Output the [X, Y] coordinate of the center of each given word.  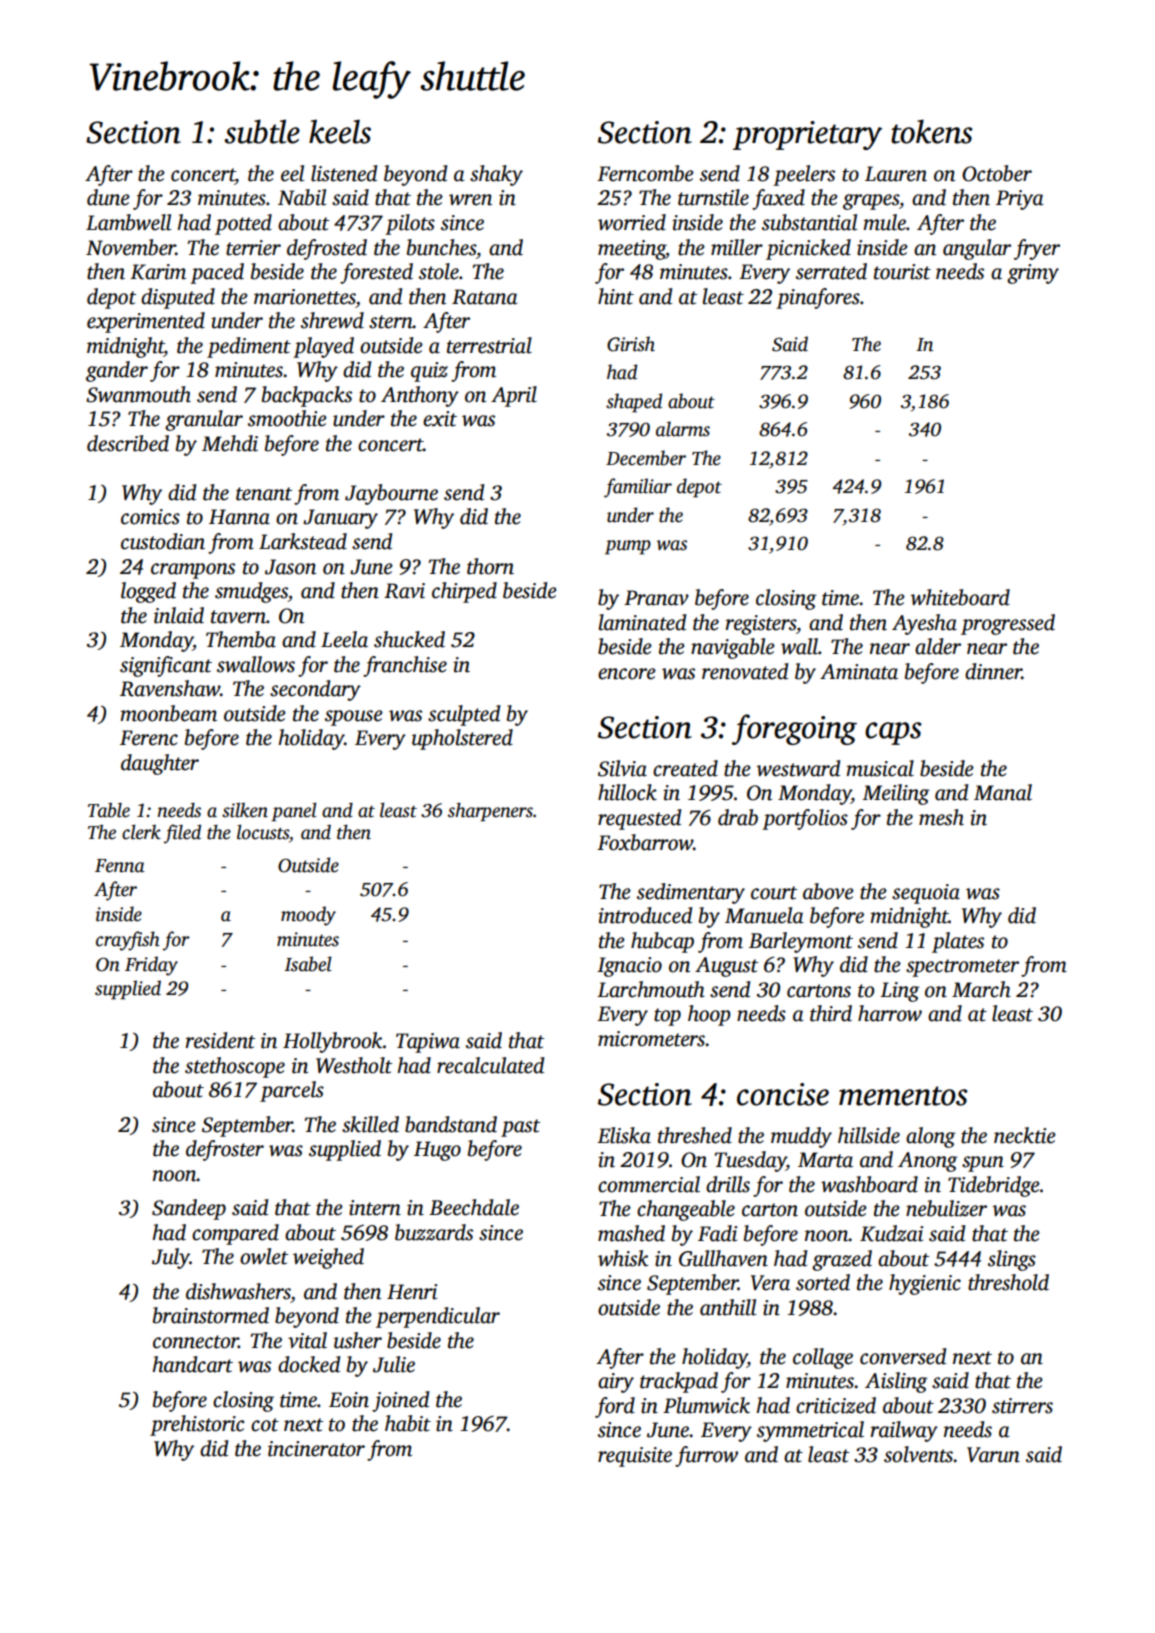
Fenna [120, 866]
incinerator [316, 1449]
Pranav [656, 598]
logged [148, 592]
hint [616, 296]
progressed [1008, 624]
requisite [635, 1457]
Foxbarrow [645, 842]
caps [893, 733]
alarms [683, 429]
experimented [146, 322]
